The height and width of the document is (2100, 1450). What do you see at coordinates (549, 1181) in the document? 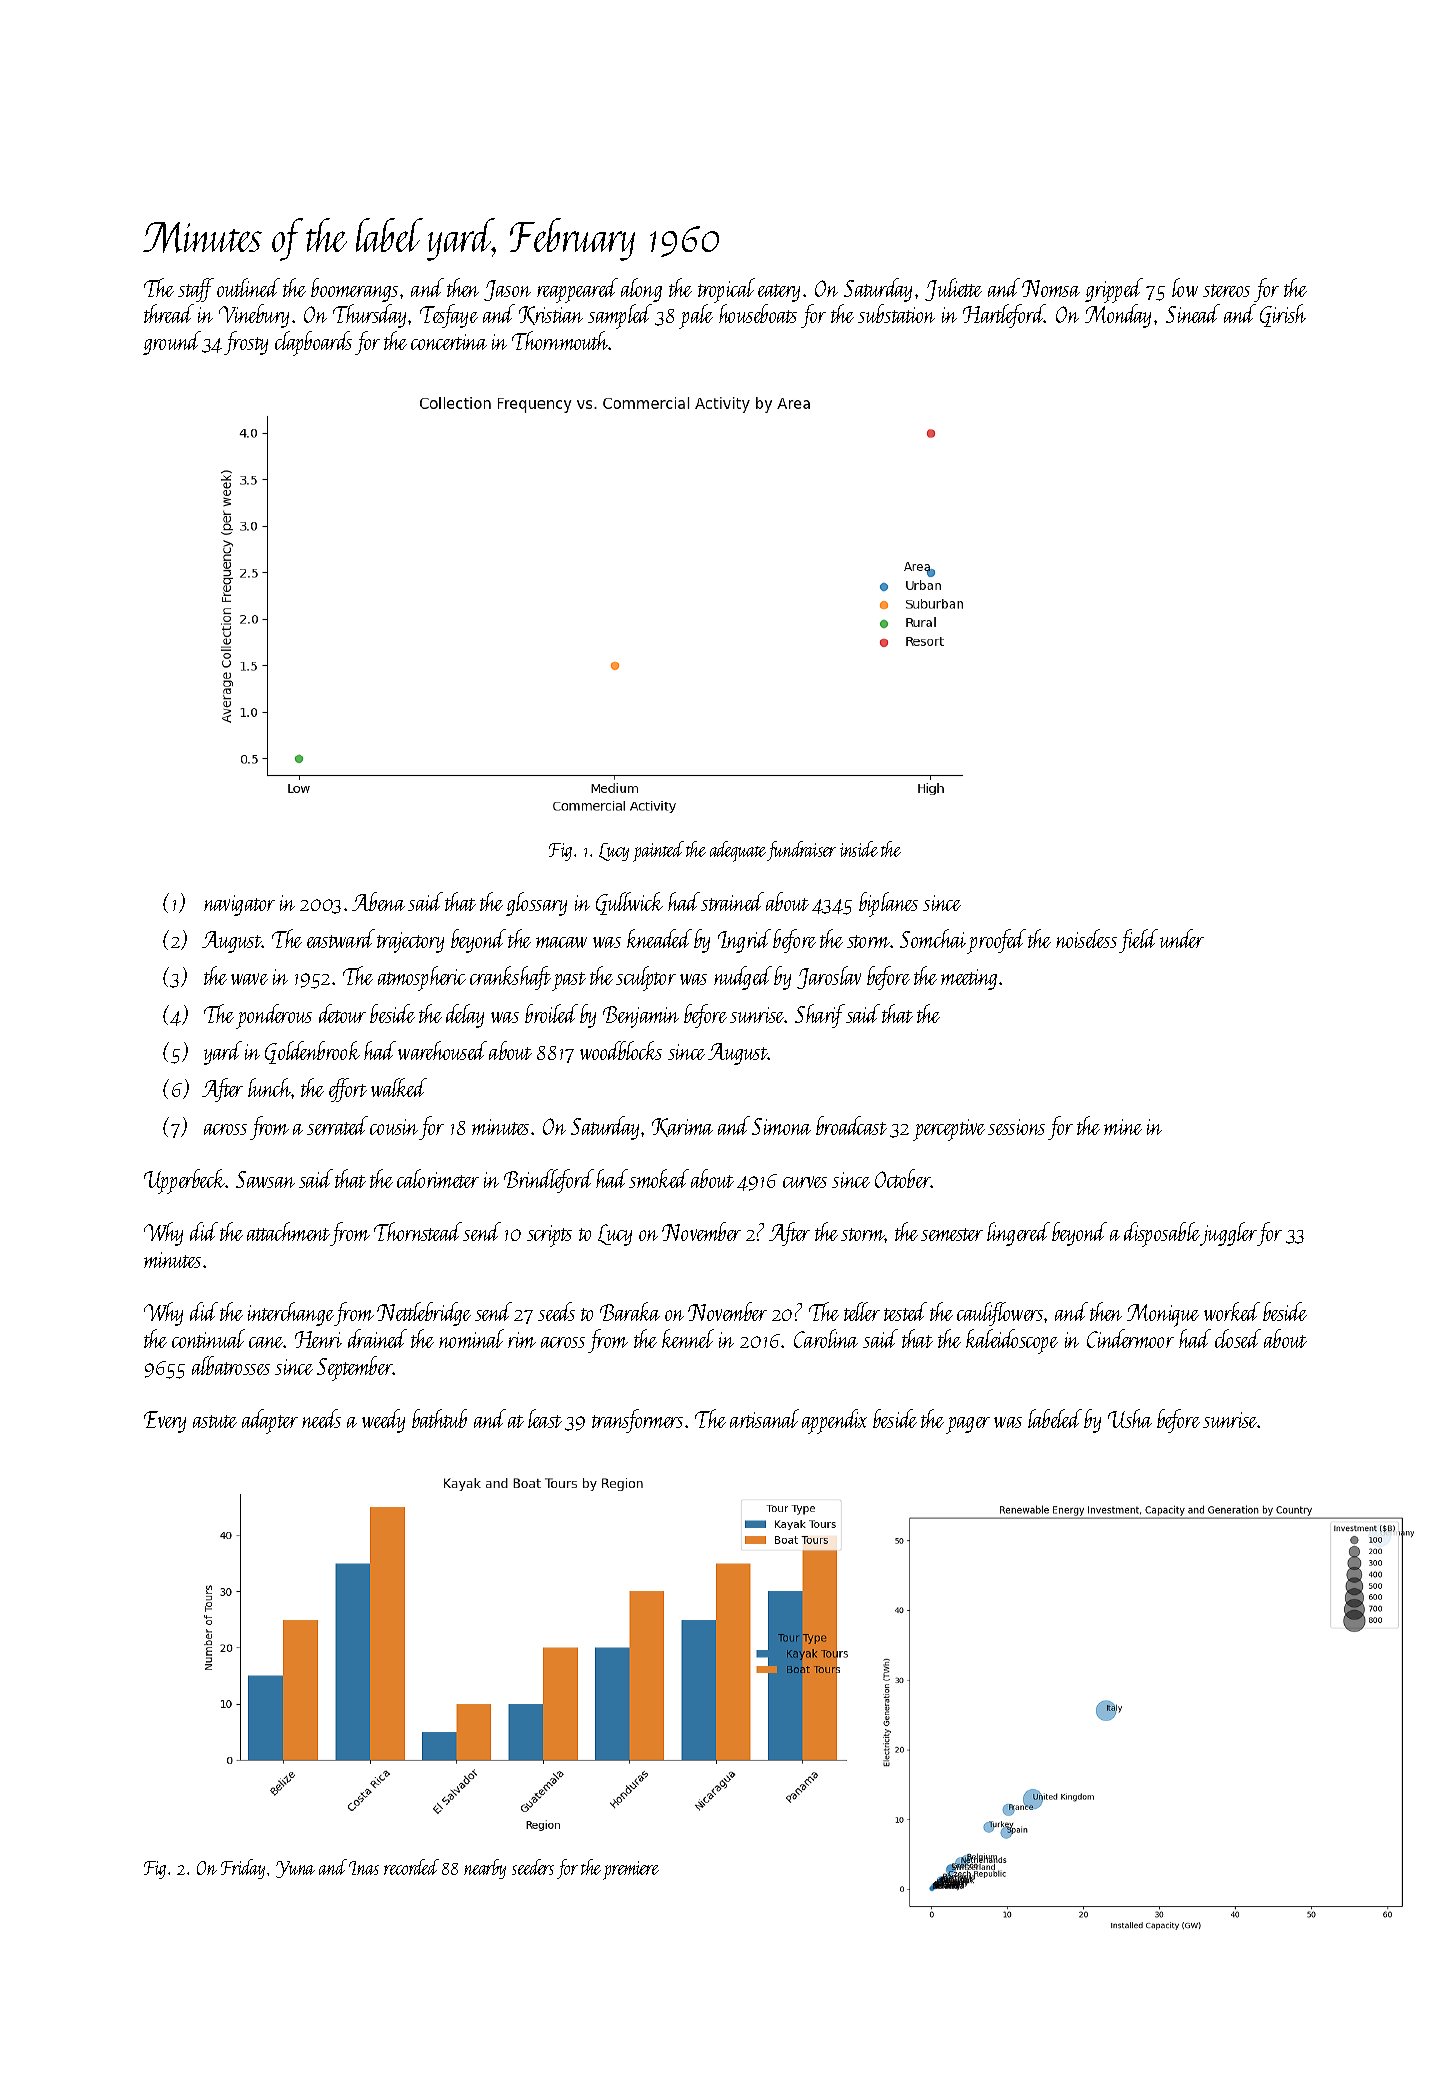
I see `Brindleford` at bounding box center [549, 1181].
